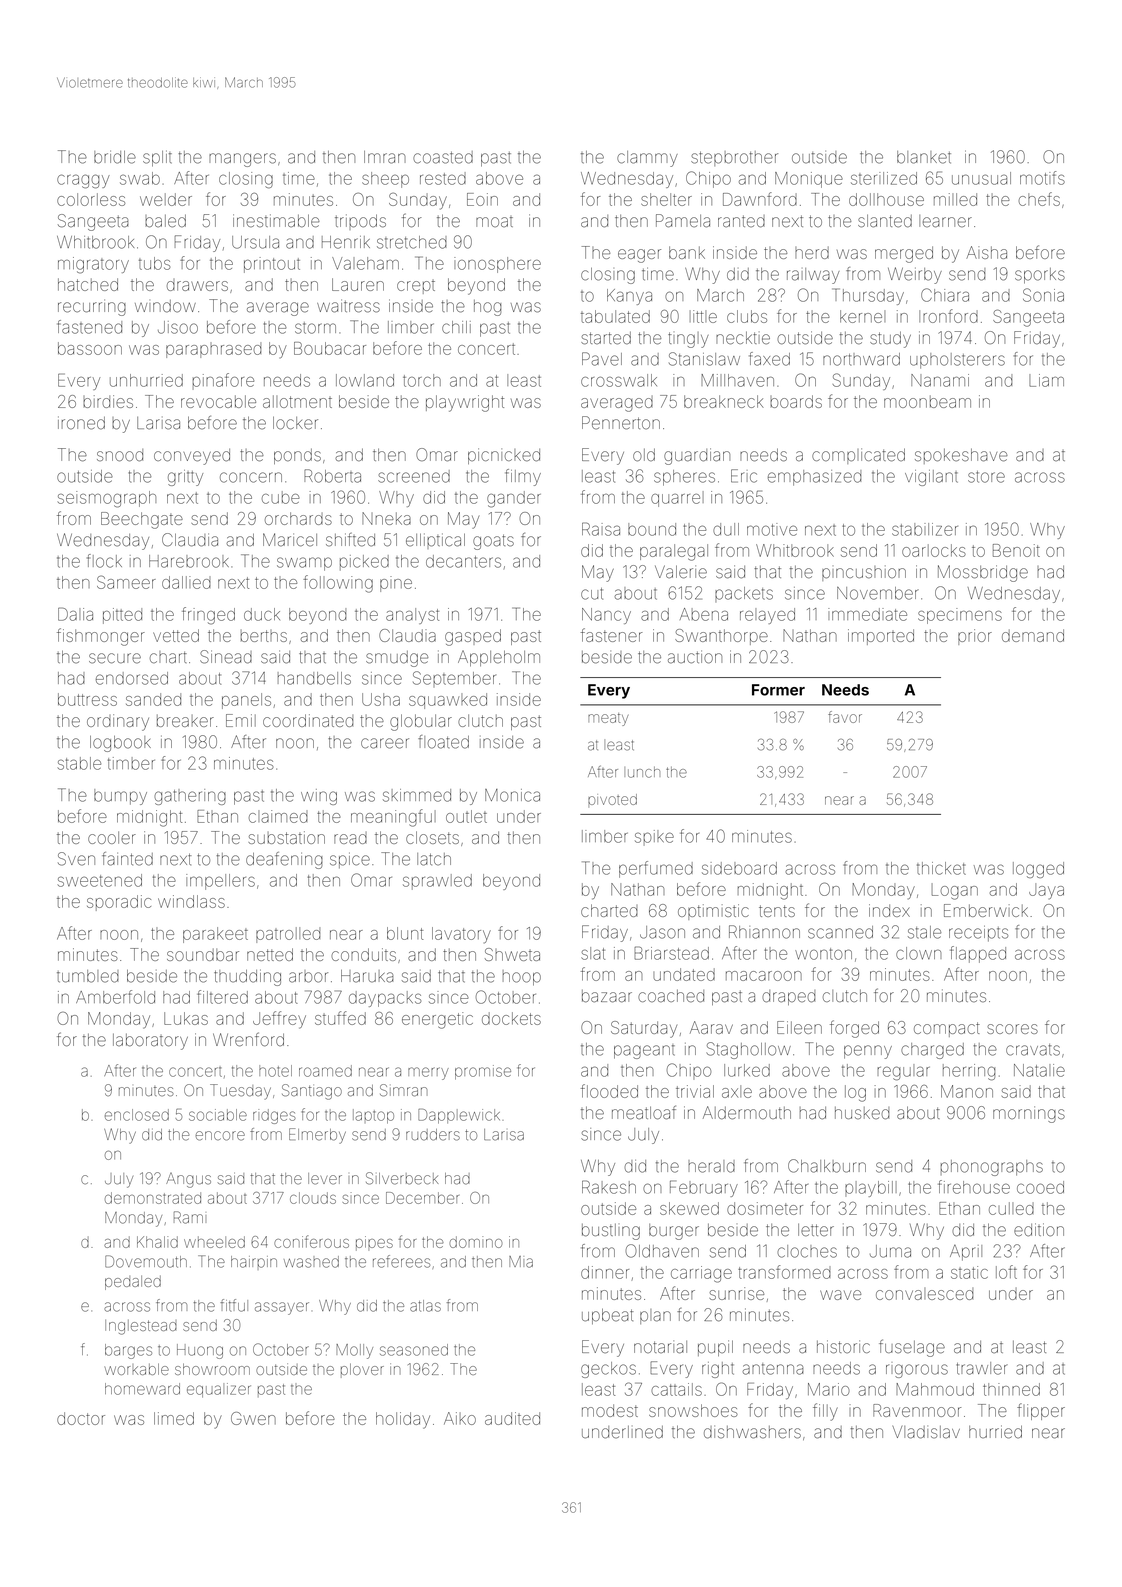  What do you see at coordinates (497, 265) in the screenshot?
I see `ionosphere` at bounding box center [497, 265].
